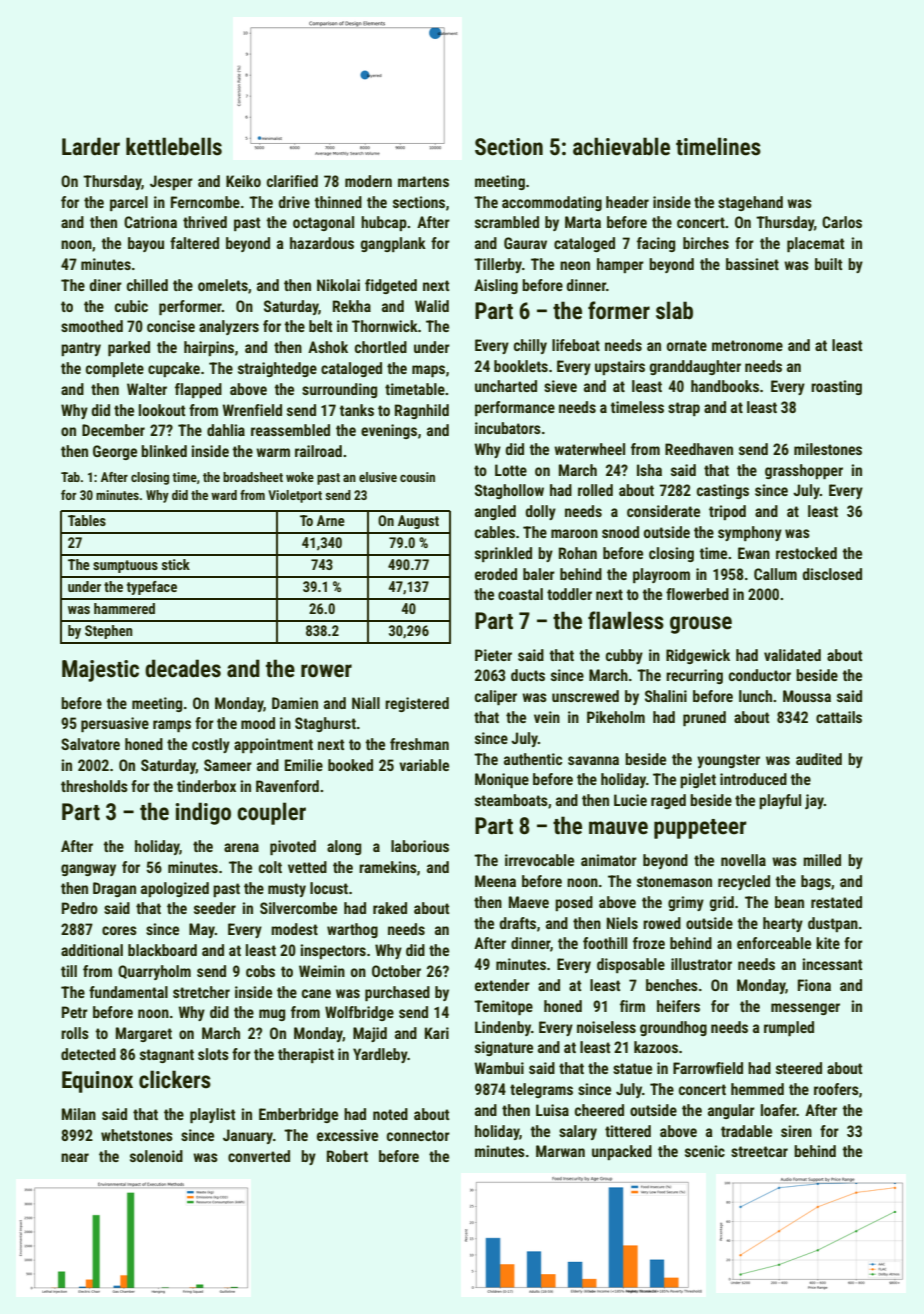  I want to click on roasting, so click(836, 387).
